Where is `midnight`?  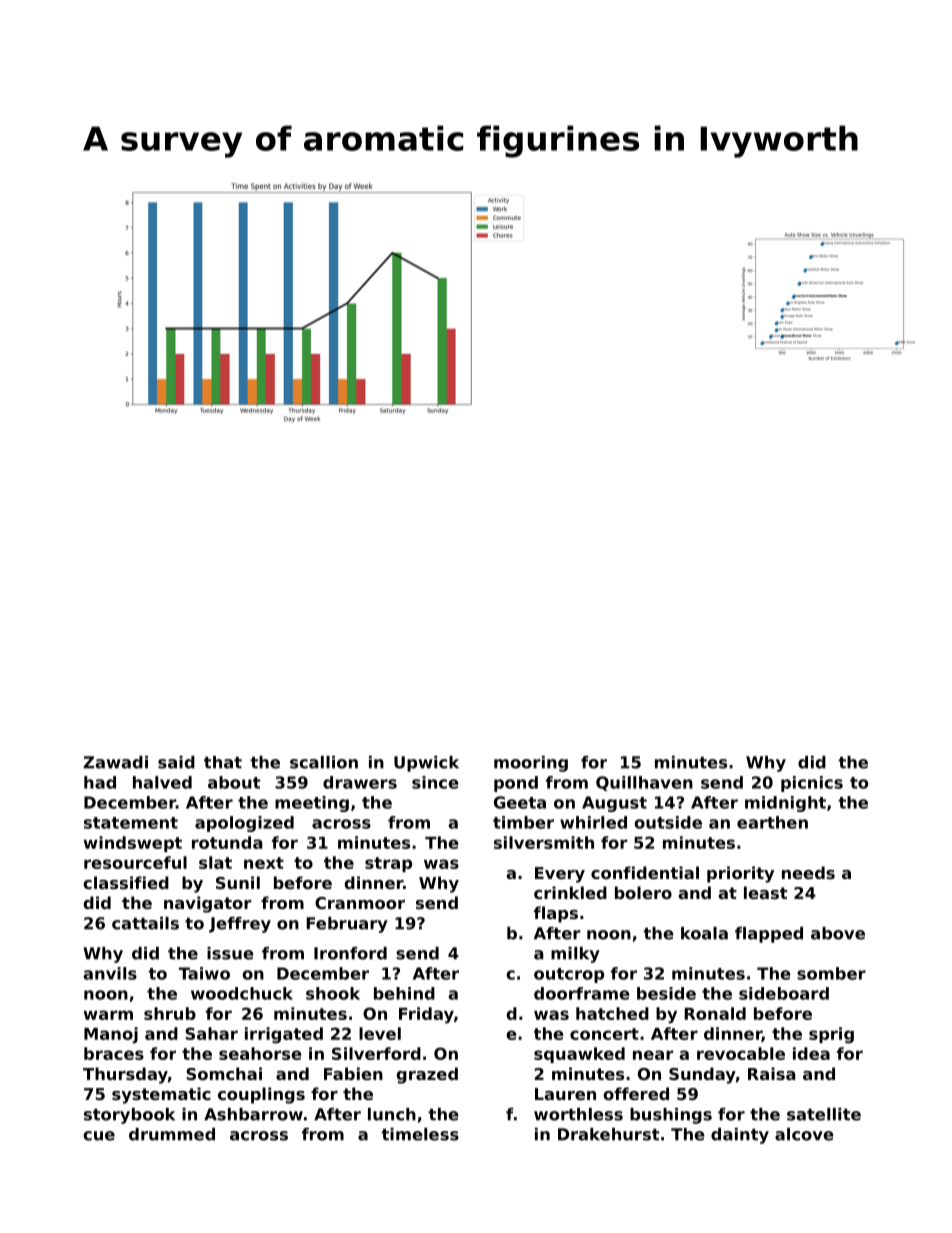 midnight is located at coordinates (785, 804).
